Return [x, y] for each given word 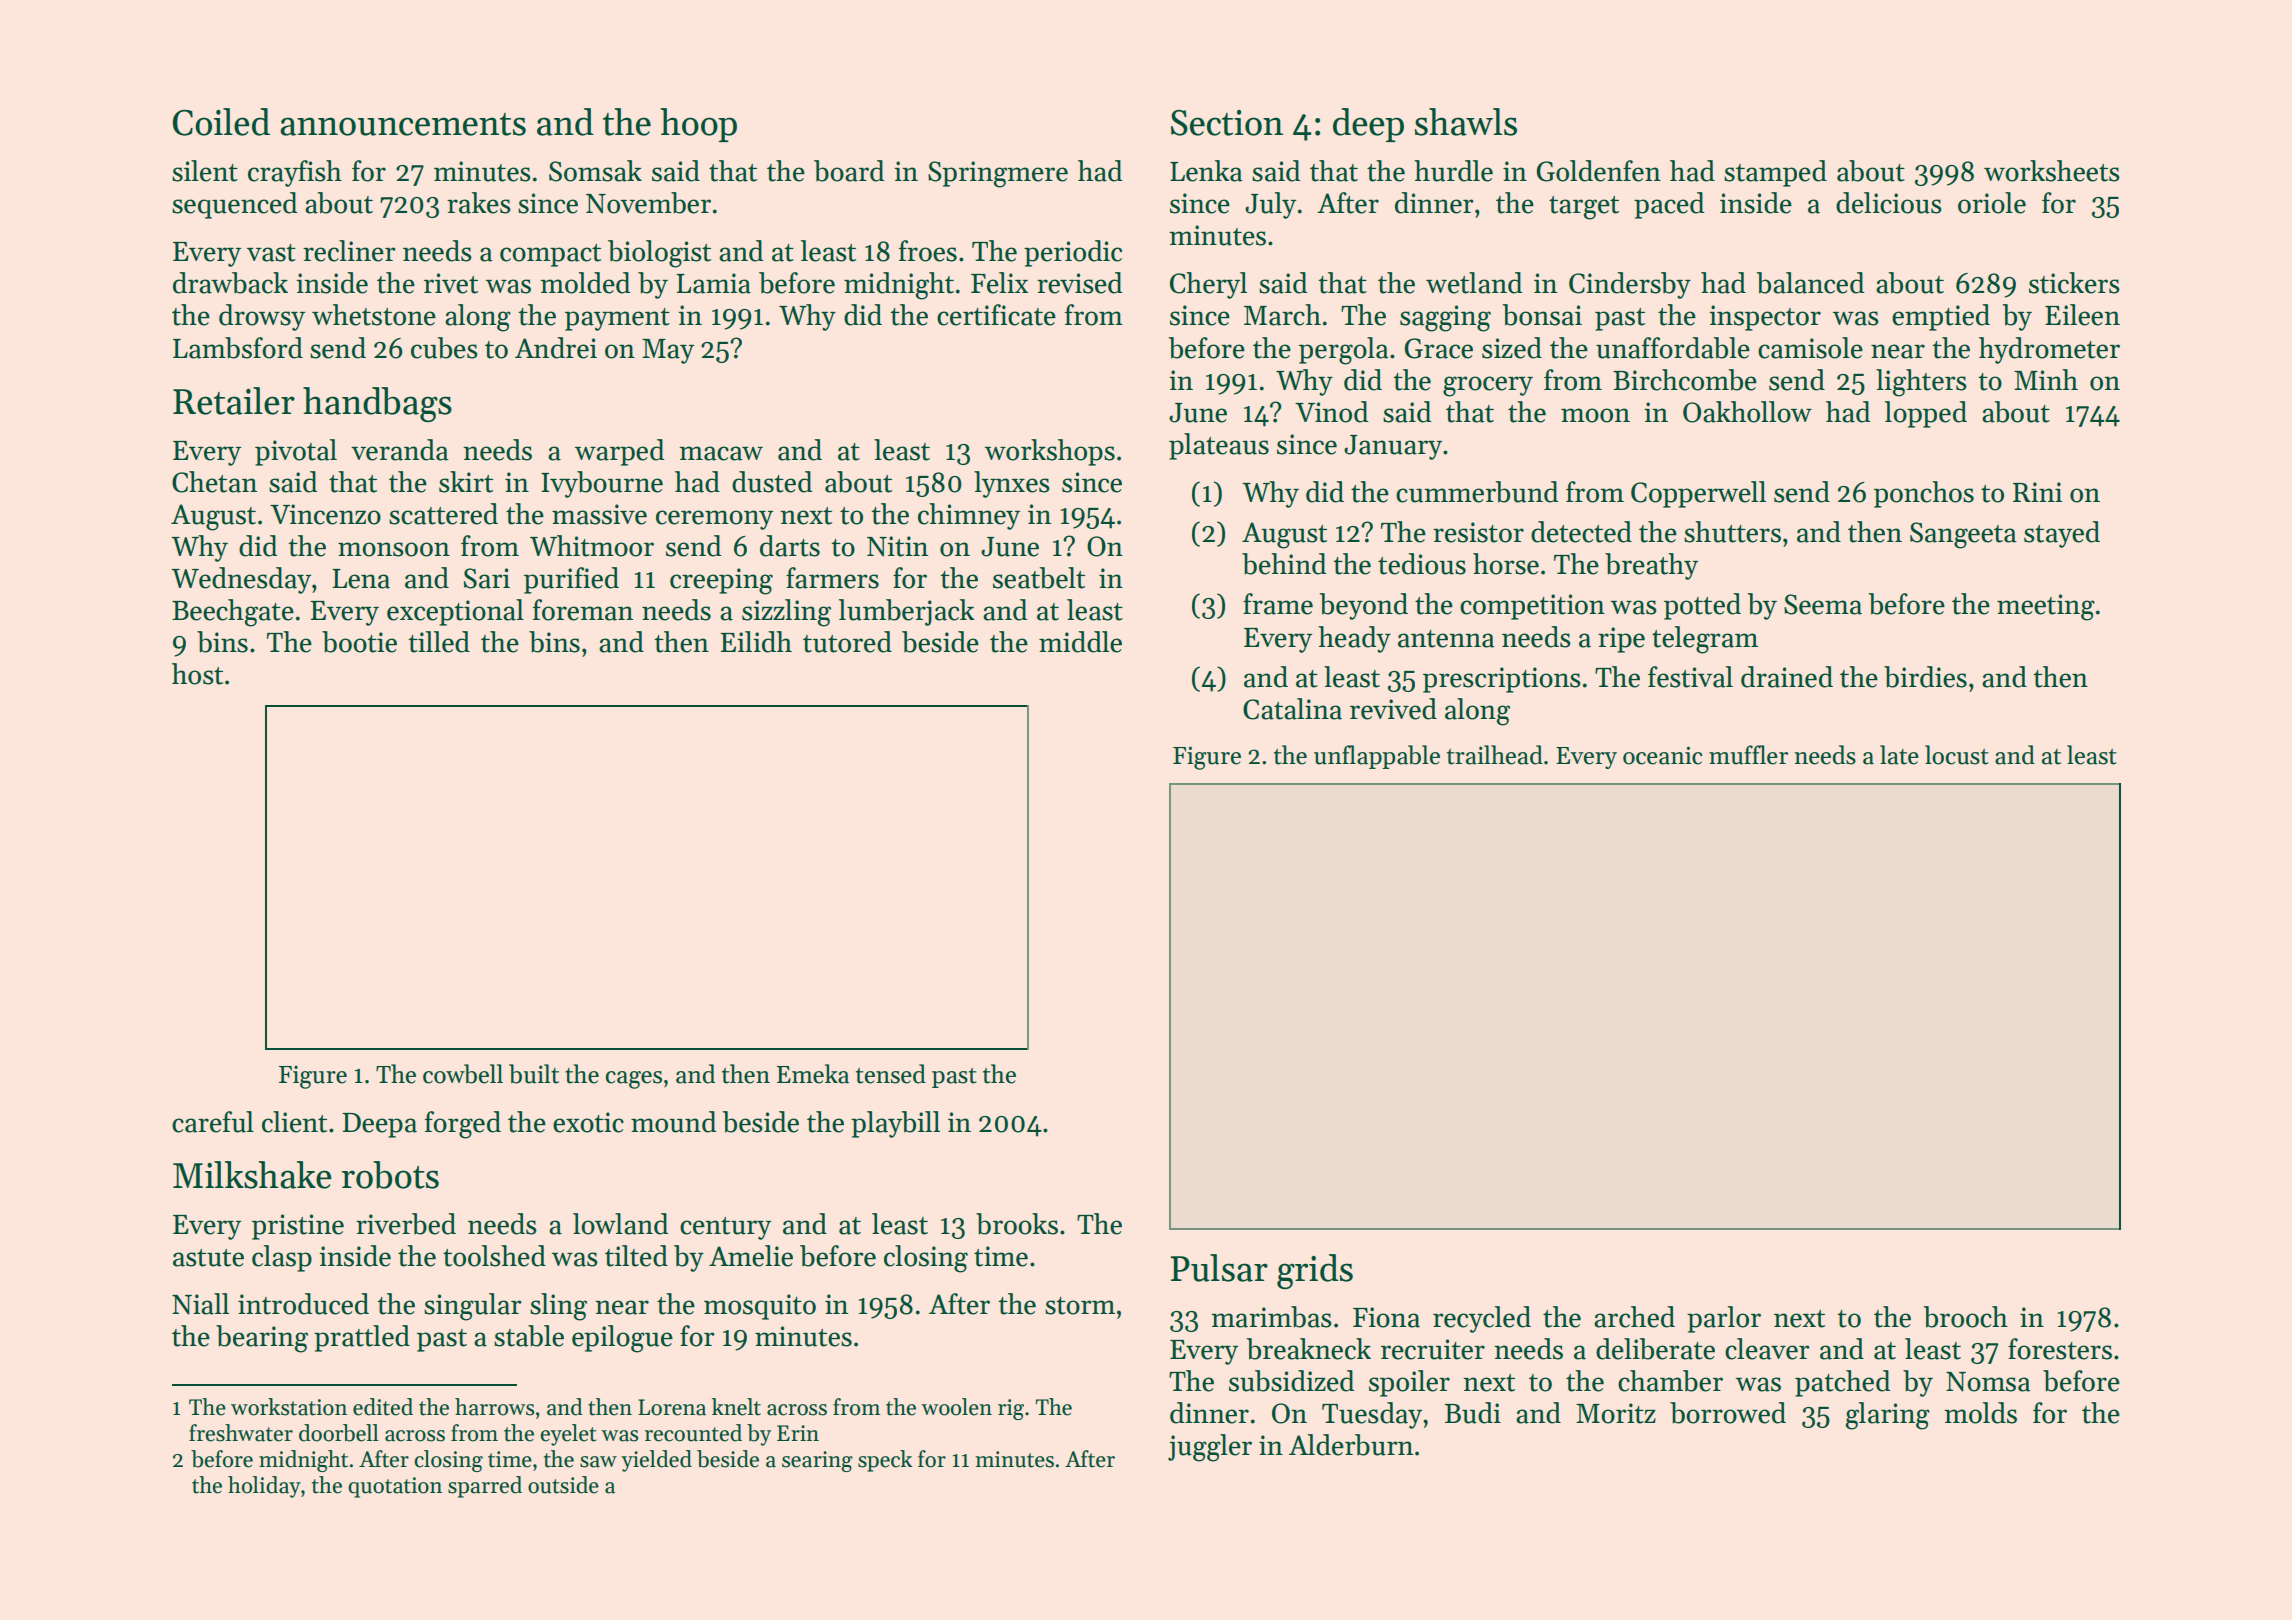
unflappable [1377, 757]
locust [1957, 755]
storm [1080, 1306]
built [534, 1074]
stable [529, 1336]
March [1282, 315]
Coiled [221, 122]
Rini [2038, 492]
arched [1634, 1317]
